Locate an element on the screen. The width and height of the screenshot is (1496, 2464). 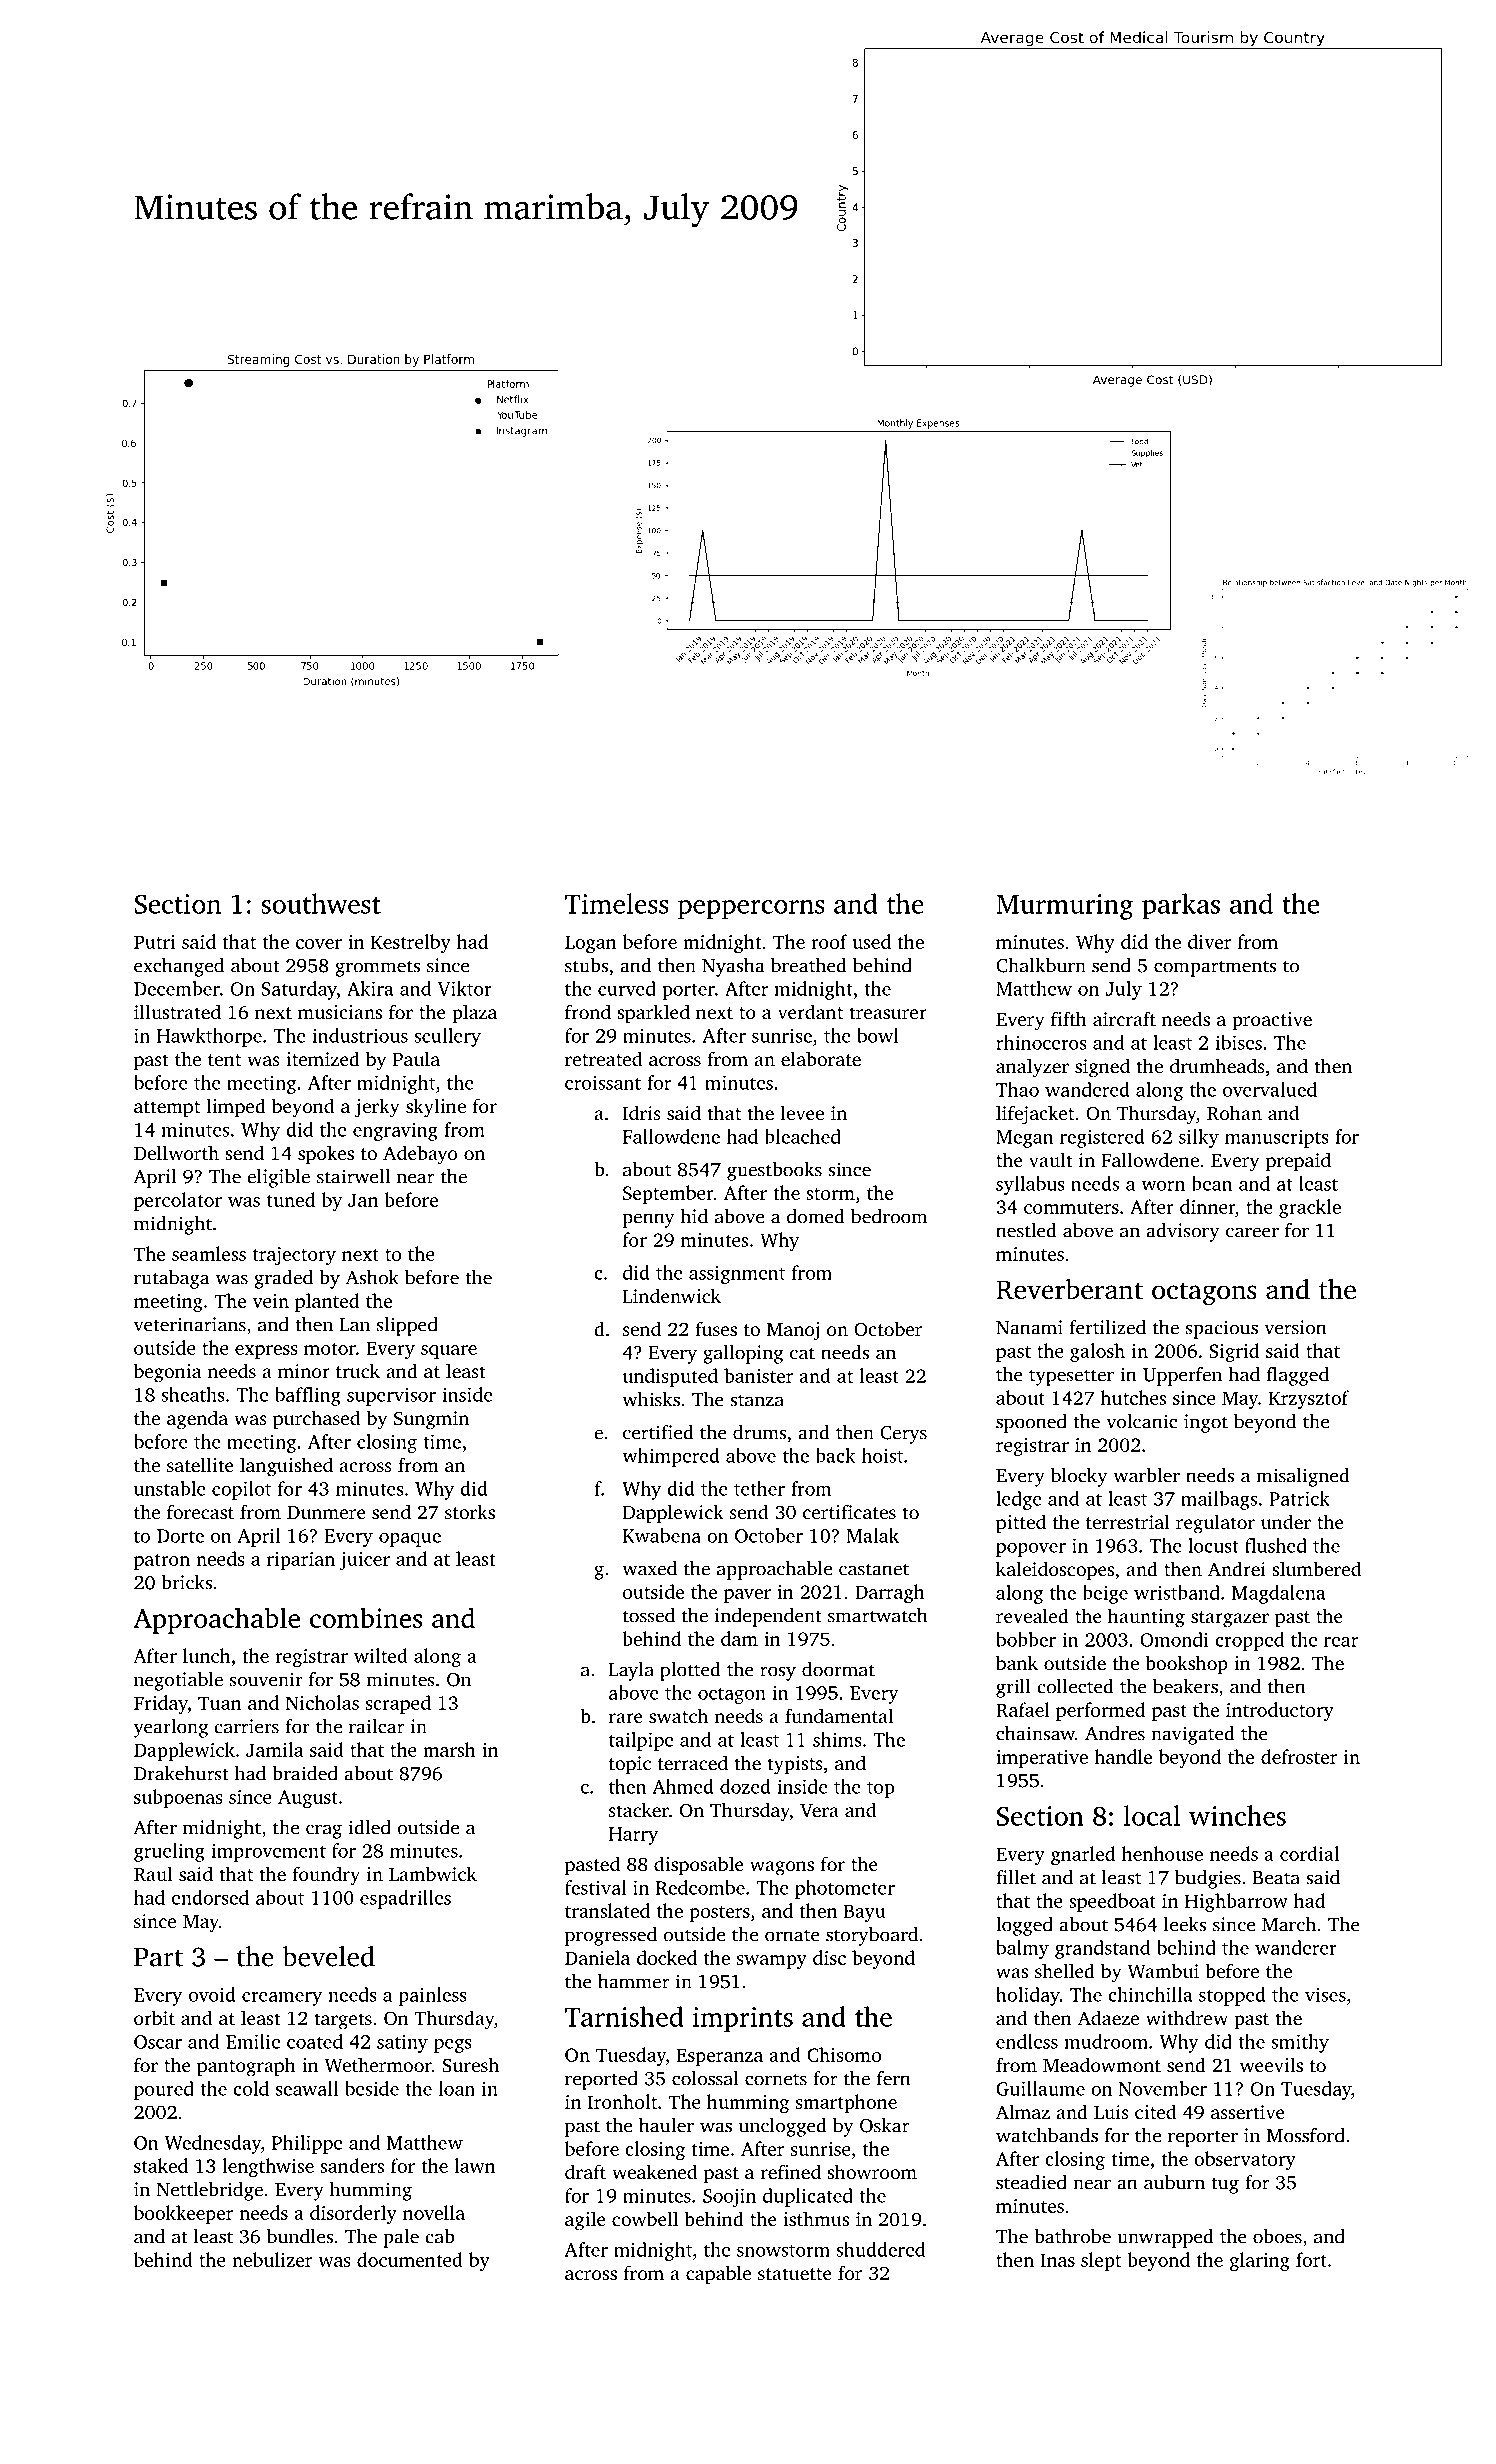
grackle is located at coordinates (1310, 1208).
